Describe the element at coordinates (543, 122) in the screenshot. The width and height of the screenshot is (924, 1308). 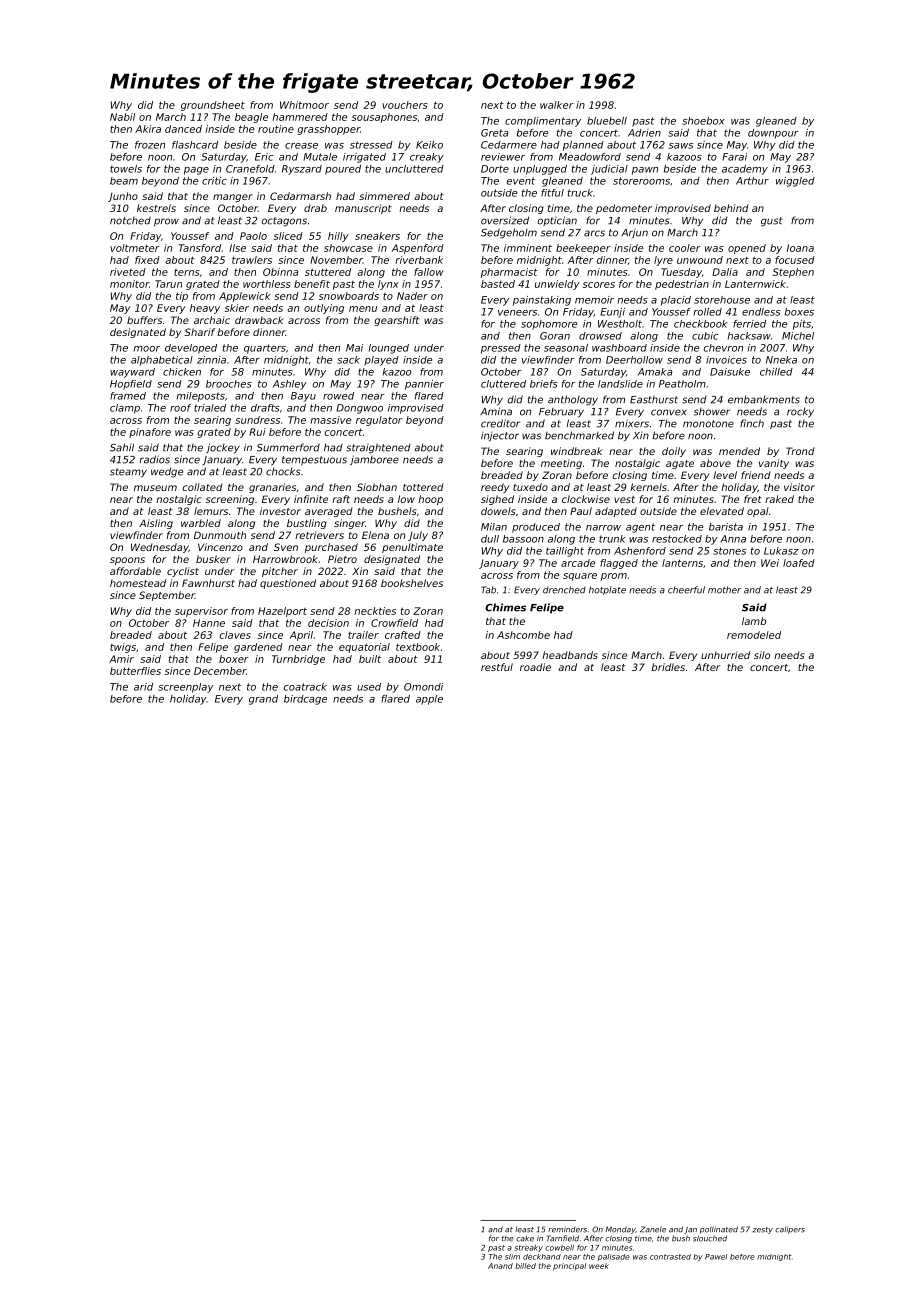
I see `complimentary` at that location.
